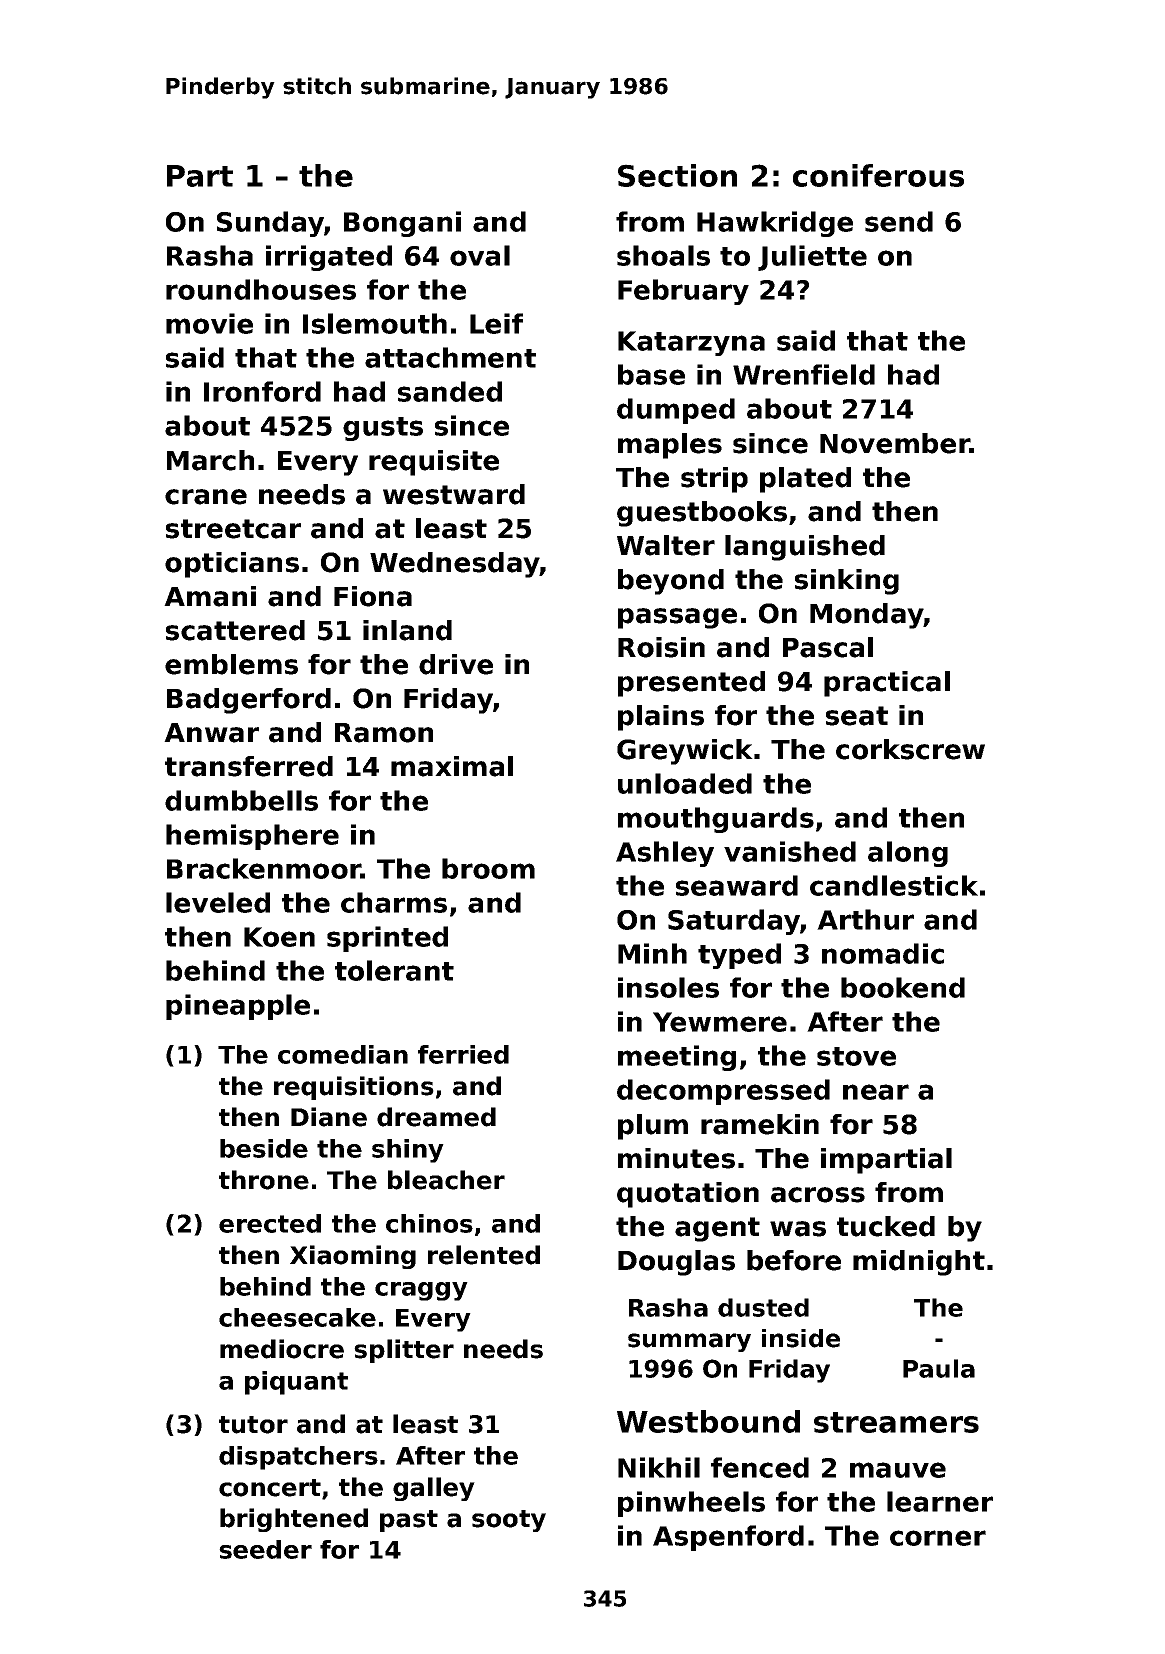 This screenshot has height=1654, width=1165. What do you see at coordinates (394, 902) in the screenshot?
I see `charms` at bounding box center [394, 902].
